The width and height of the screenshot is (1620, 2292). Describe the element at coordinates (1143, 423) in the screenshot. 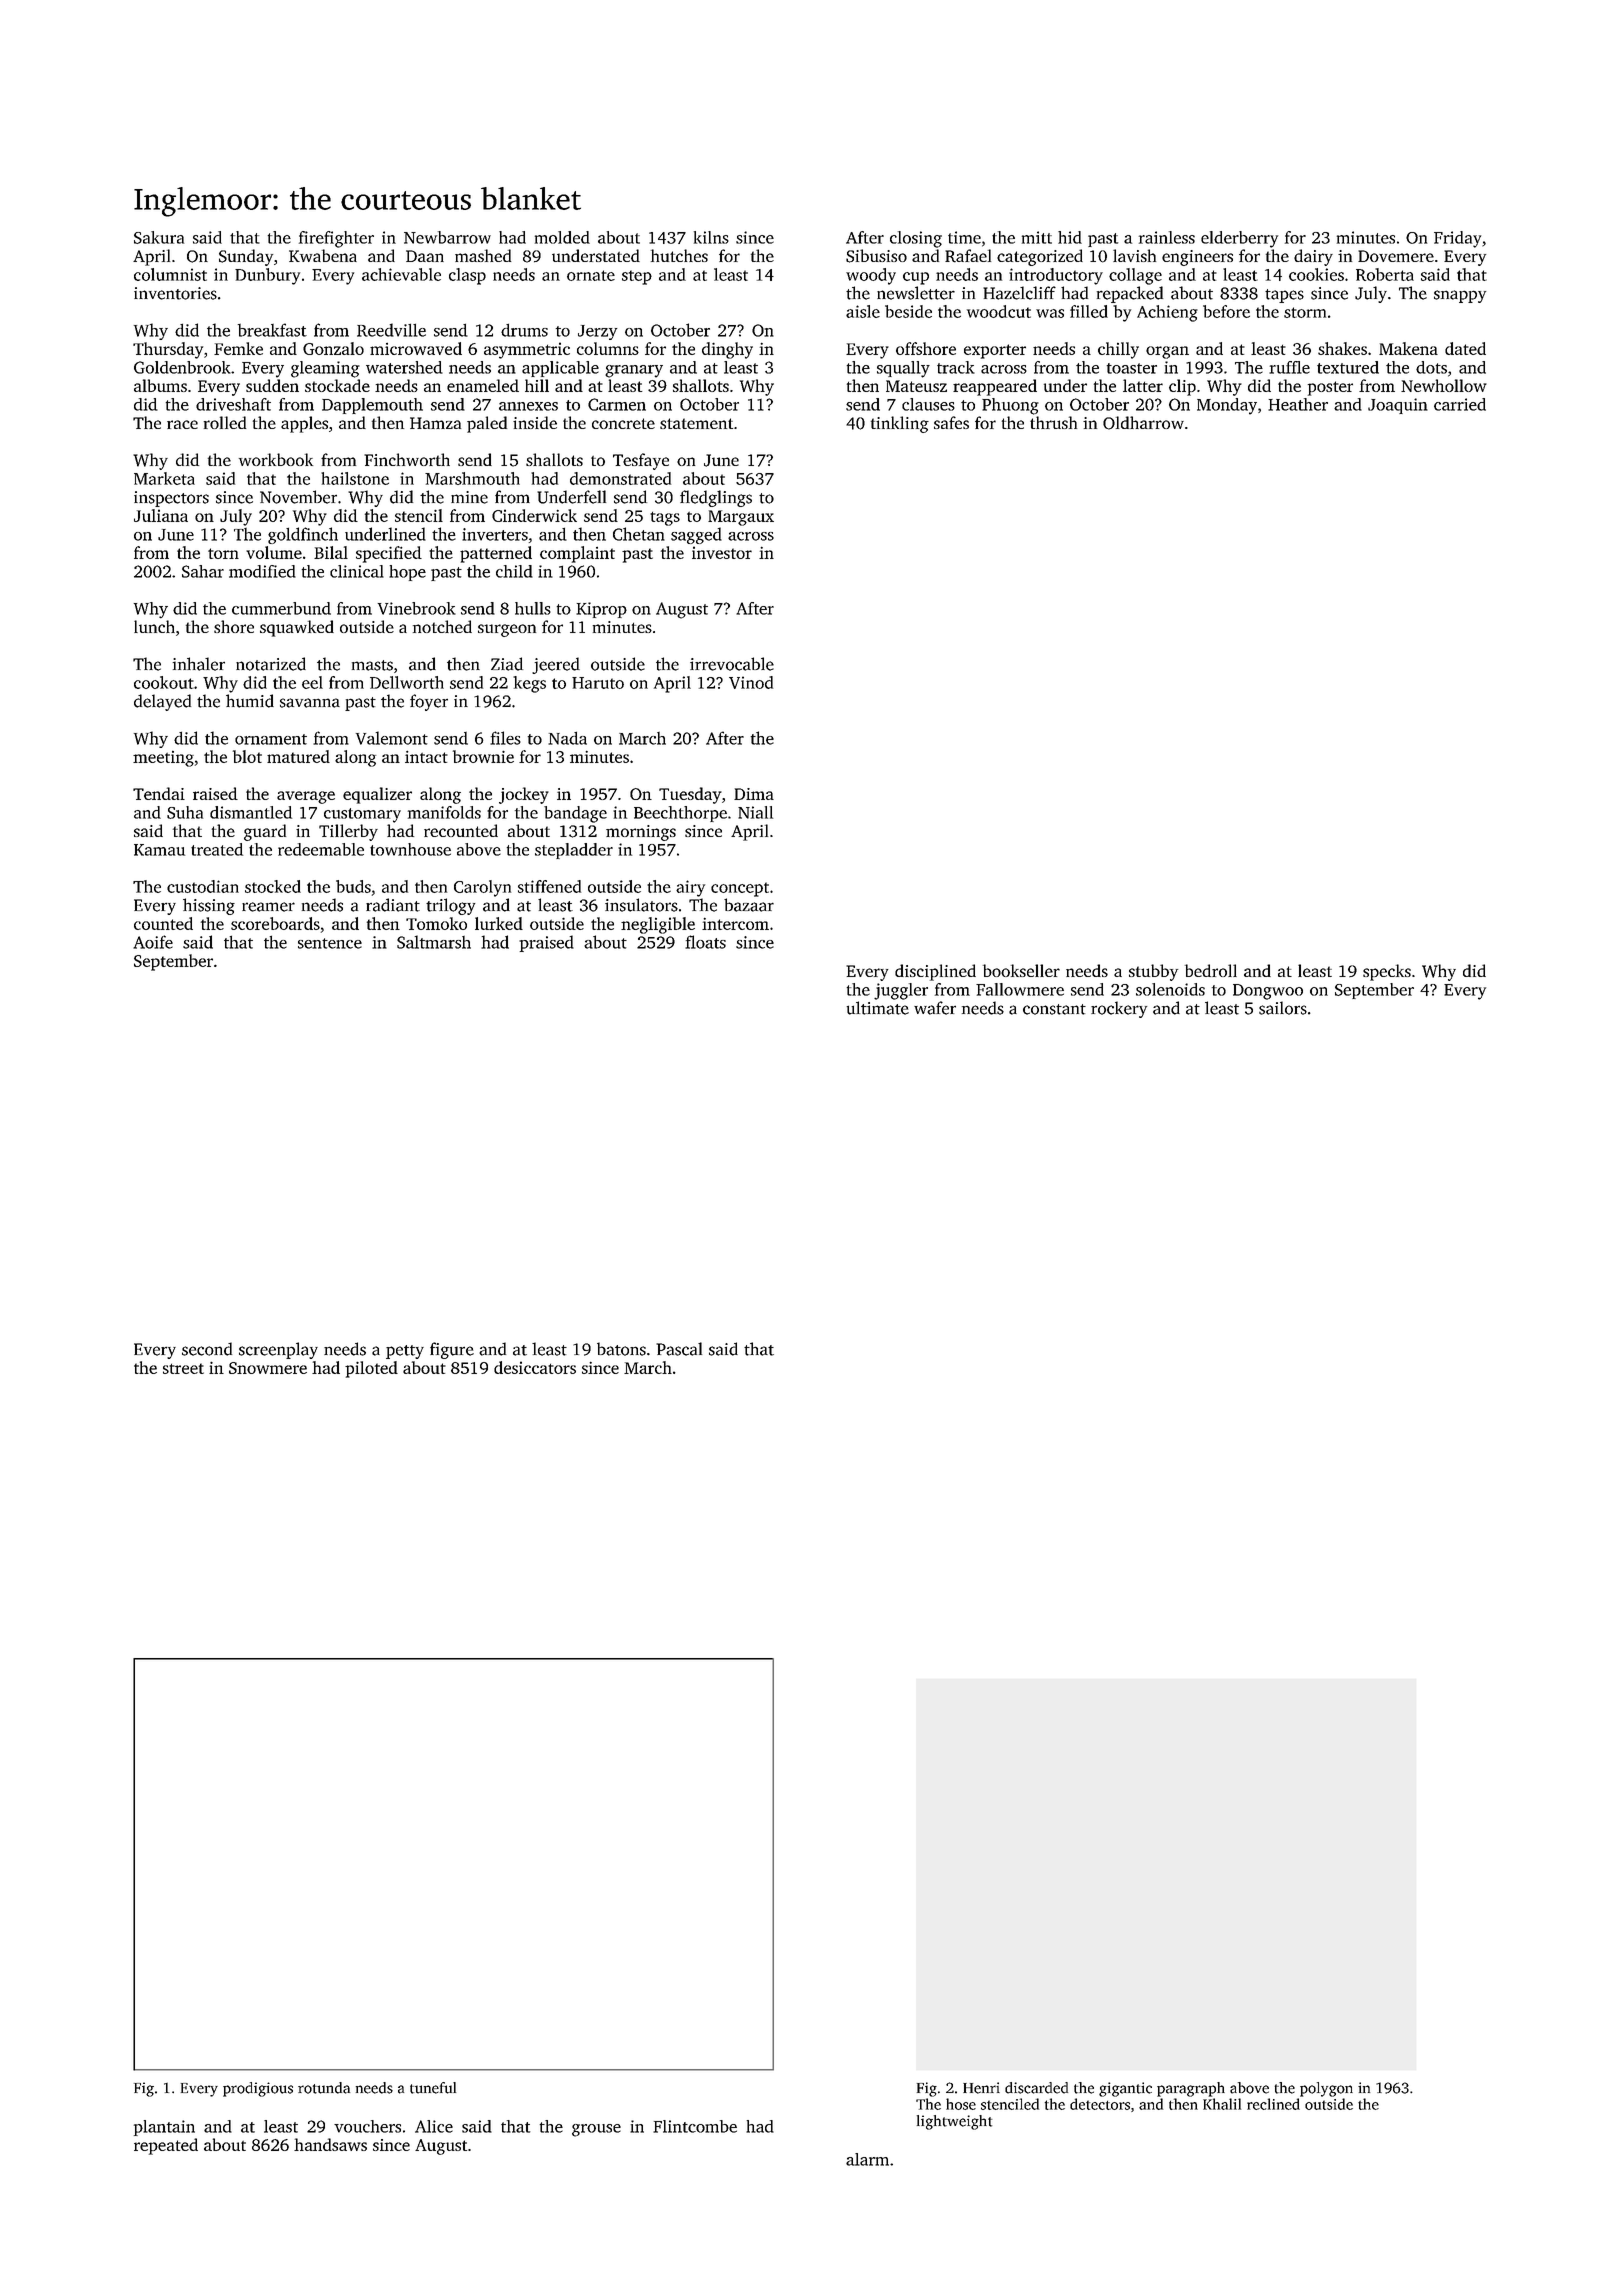

I see `Oldharrow` at that location.
